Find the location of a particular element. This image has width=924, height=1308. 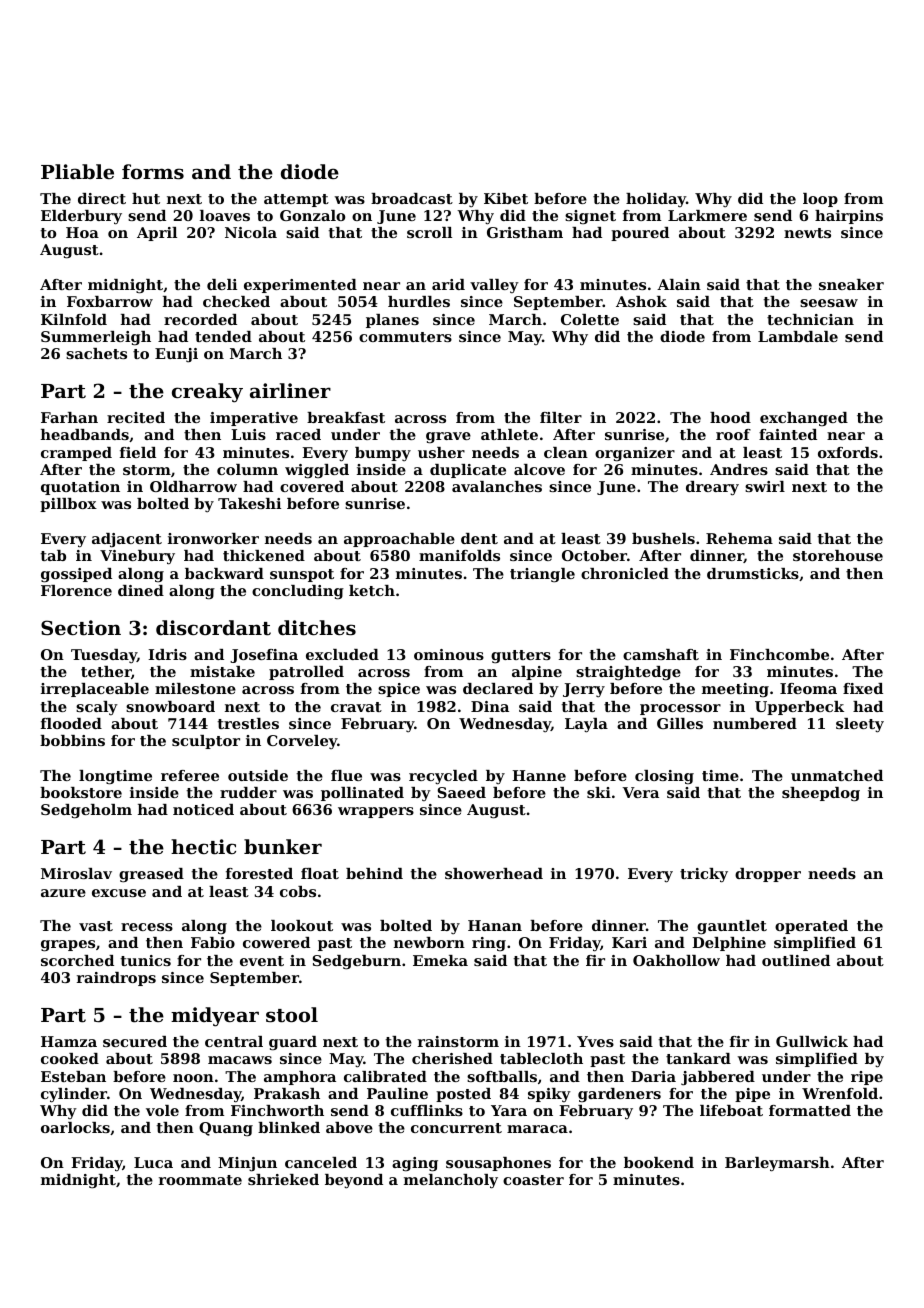

closing is located at coordinates (664, 777).
